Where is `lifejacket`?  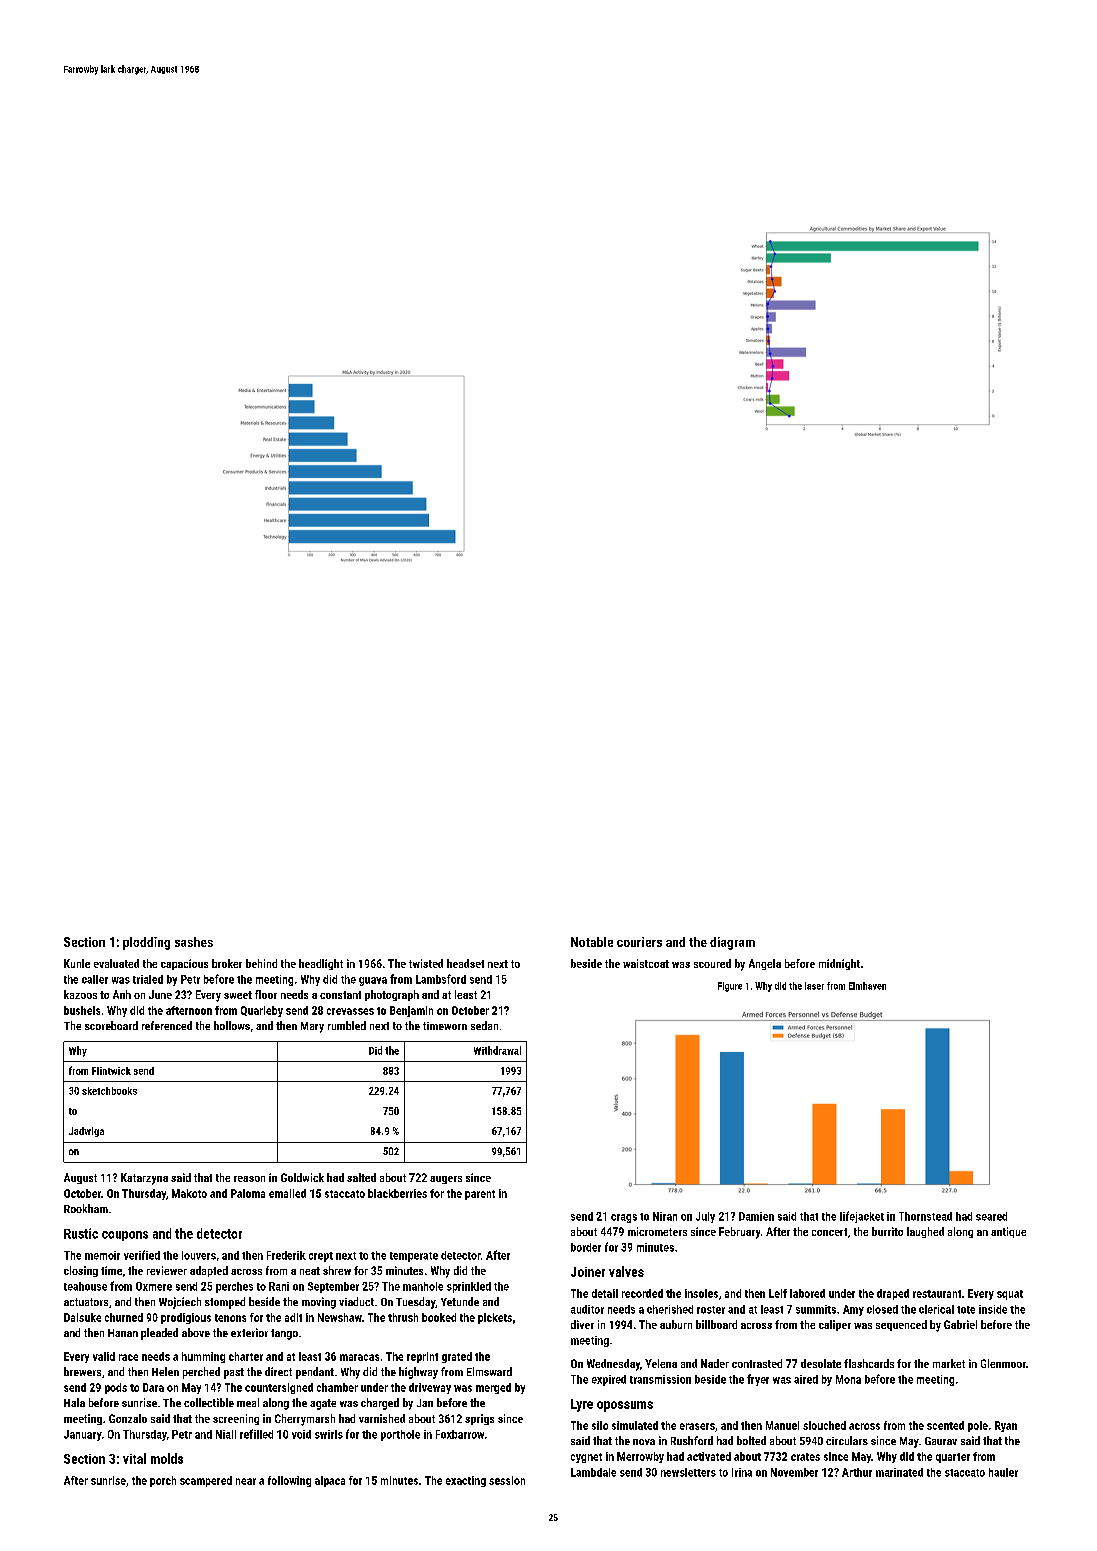 lifejacket is located at coordinates (862, 1217).
